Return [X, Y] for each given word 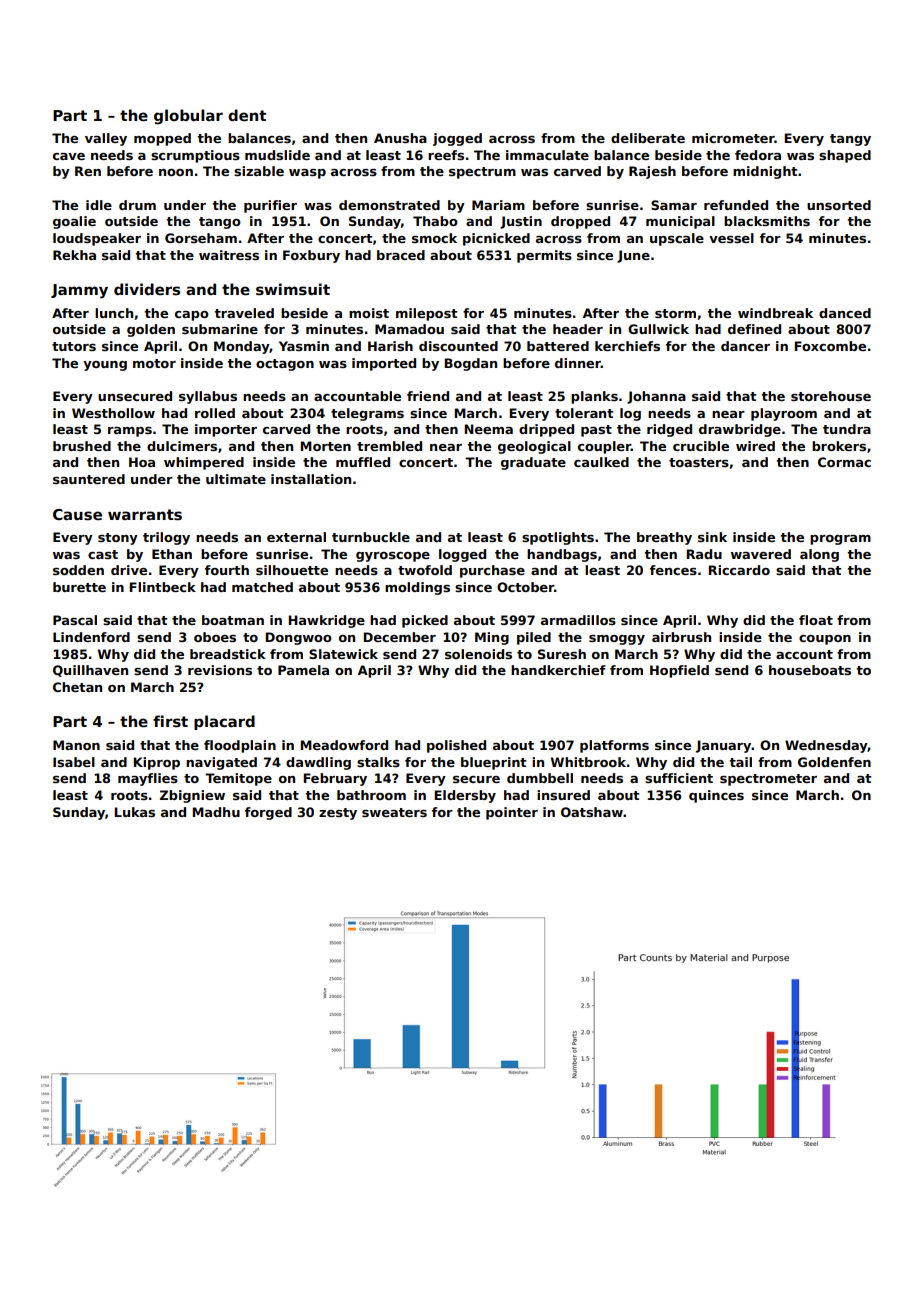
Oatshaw [592, 812]
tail [740, 762]
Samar [674, 205]
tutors [74, 346]
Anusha [400, 138]
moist [369, 313]
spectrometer [768, 780]
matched [262, 587]
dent [247, 115]
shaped [845, 156]
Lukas [134, 812]
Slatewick [343, 654]
